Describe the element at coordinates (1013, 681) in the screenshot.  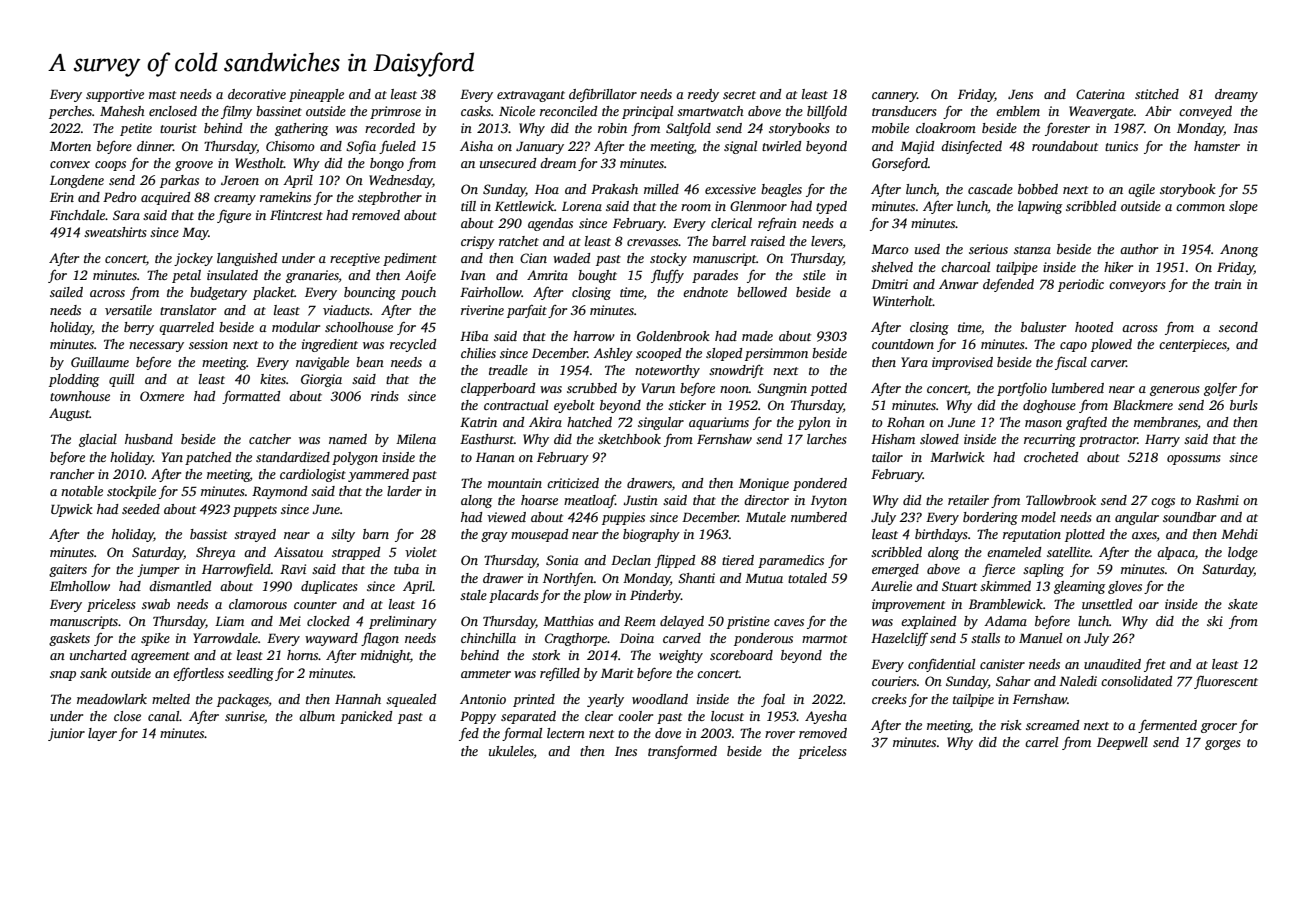
I see `Sahar` at that location.
